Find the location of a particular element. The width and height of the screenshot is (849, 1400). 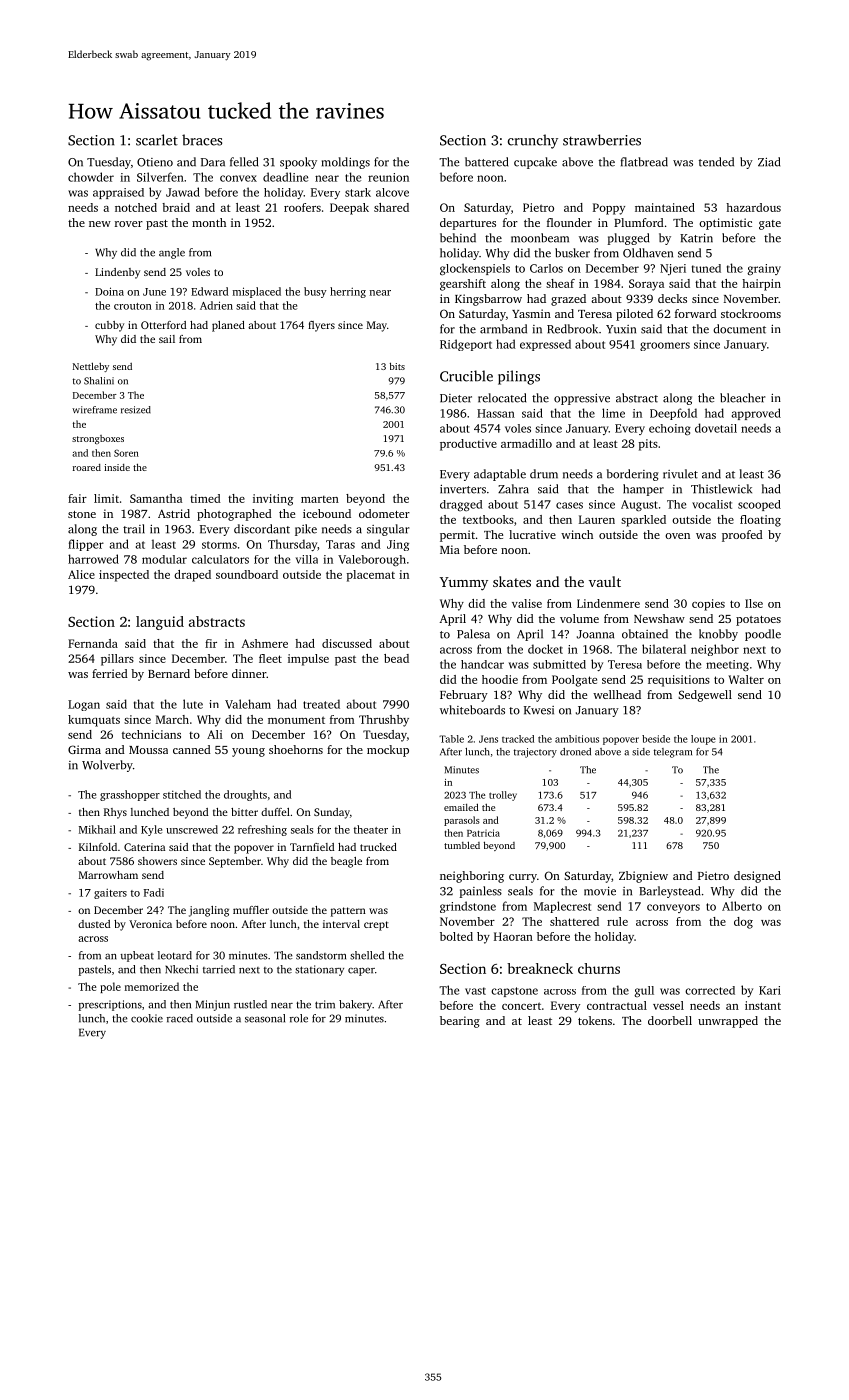

chowder is located at coordinates (91, 177).
